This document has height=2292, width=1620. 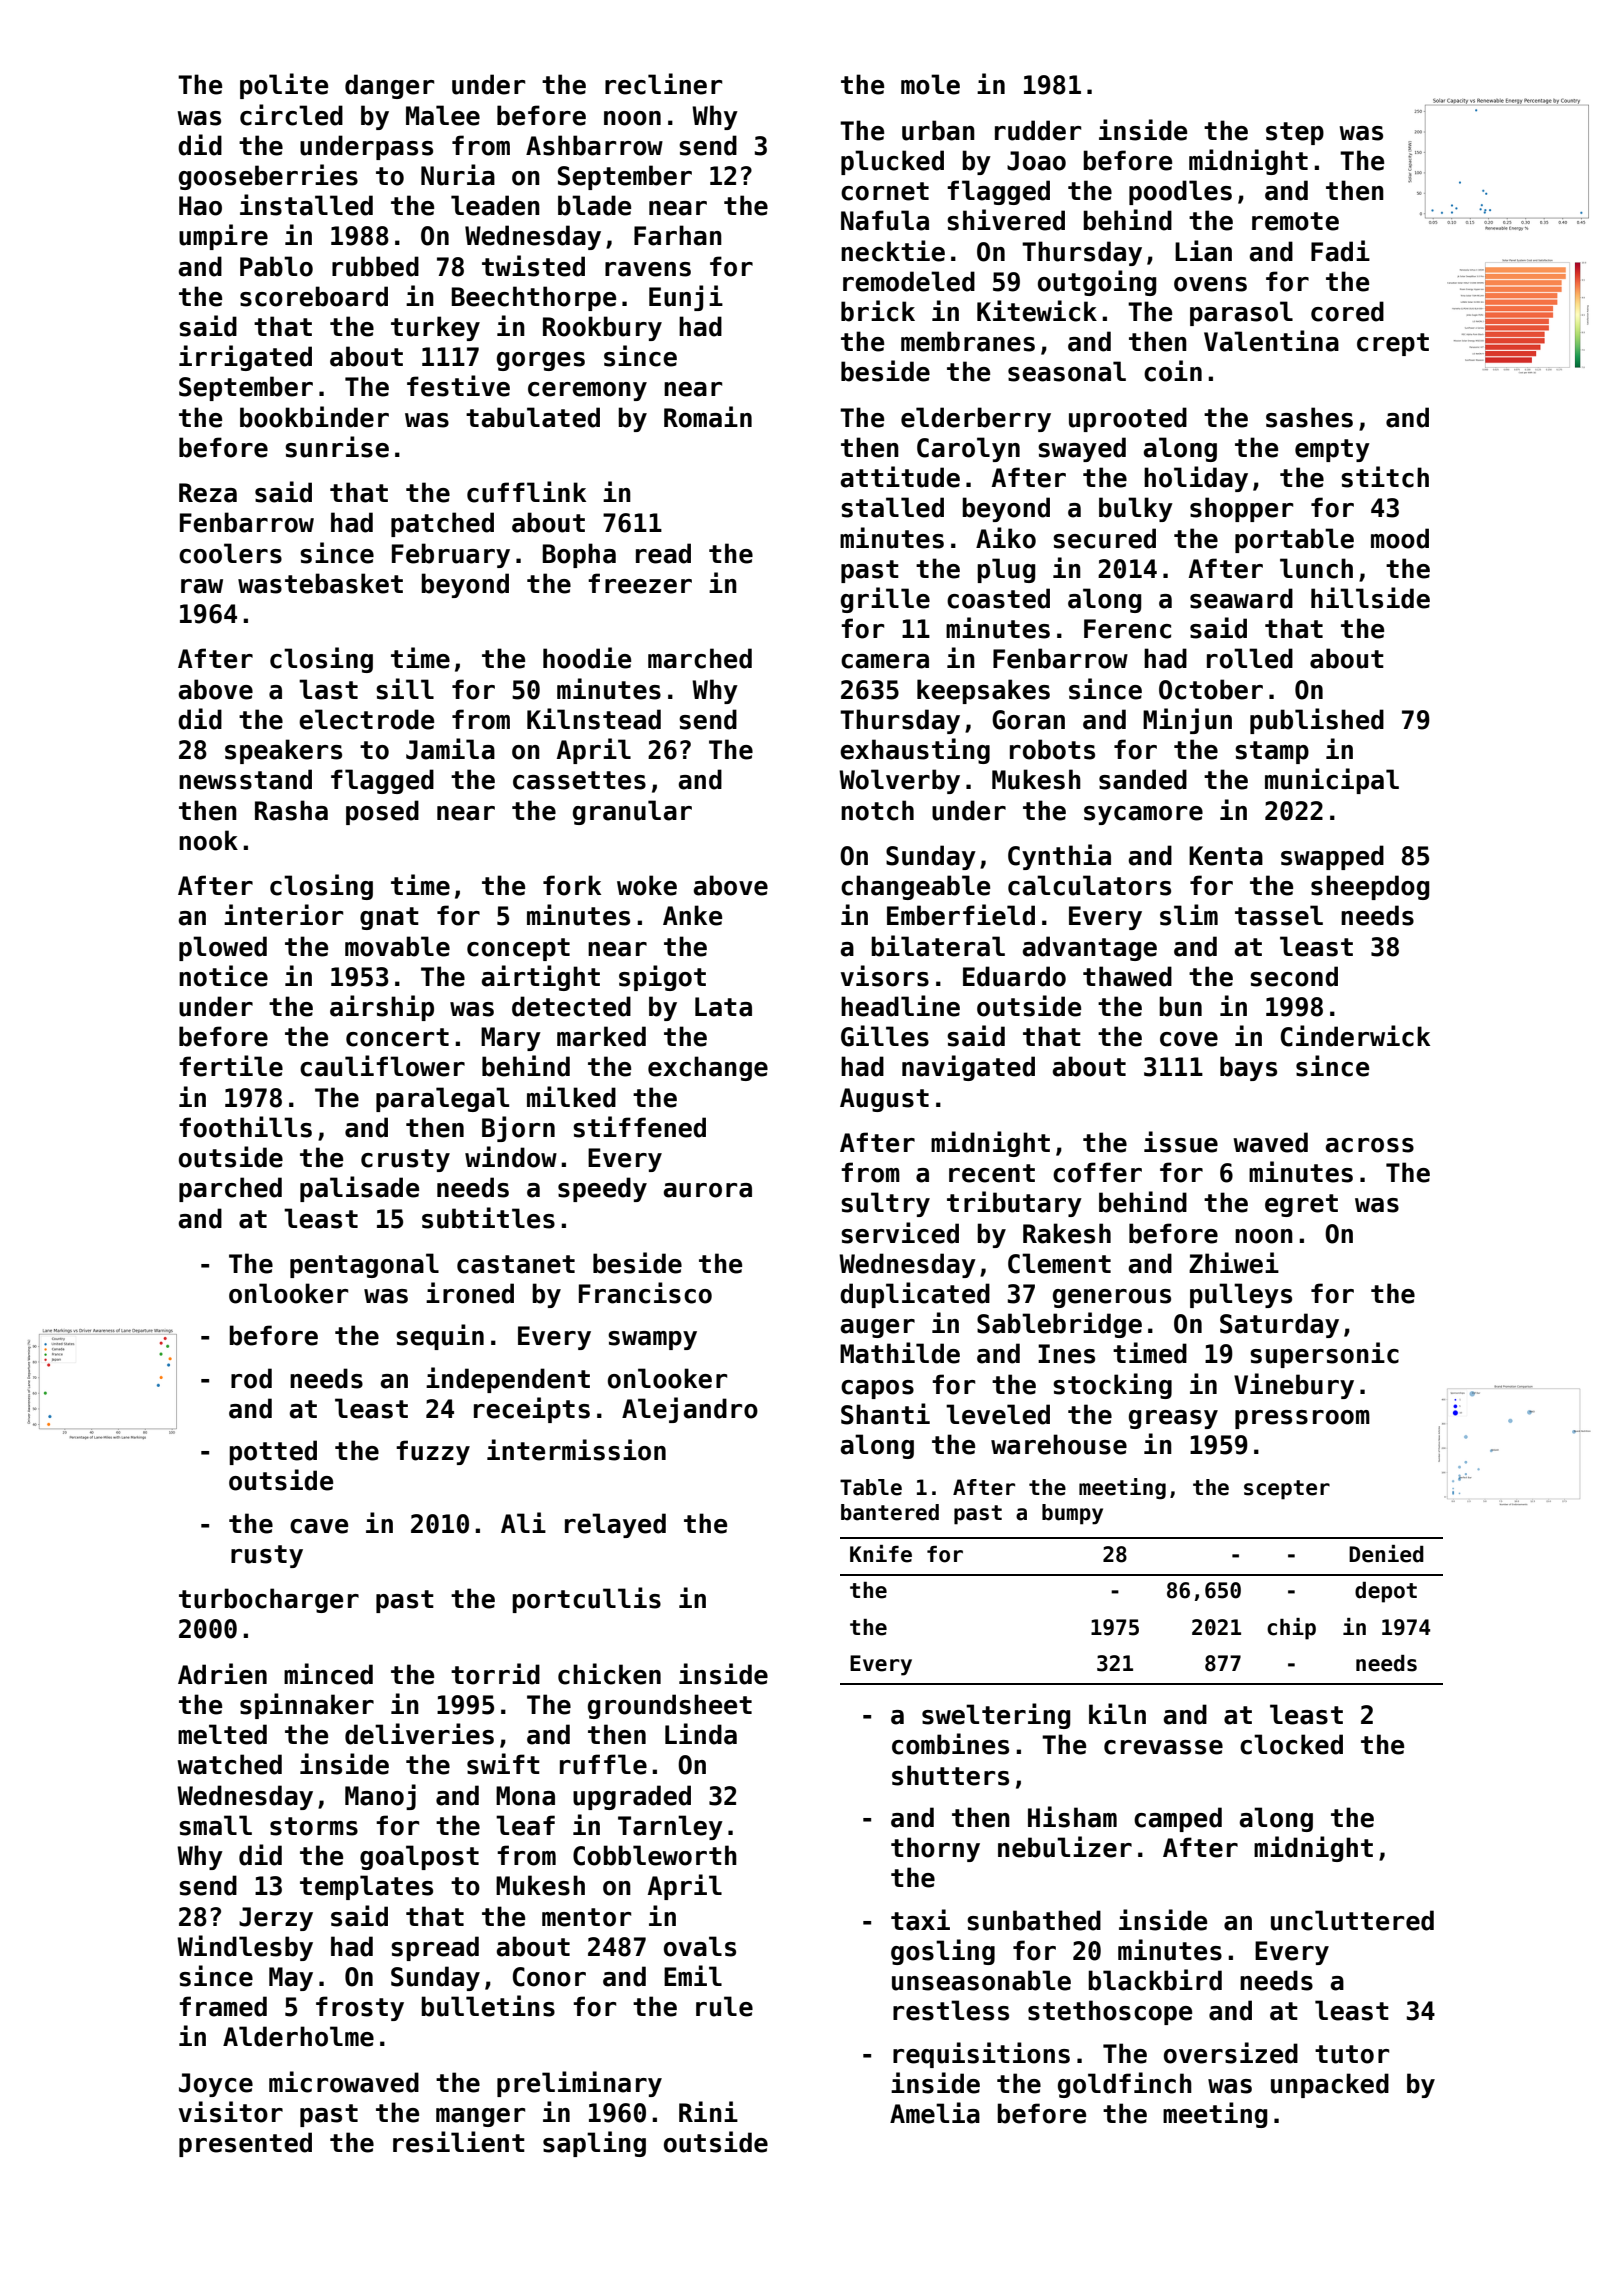 I want to click on uprooted, so click(x=1128, y=419).
